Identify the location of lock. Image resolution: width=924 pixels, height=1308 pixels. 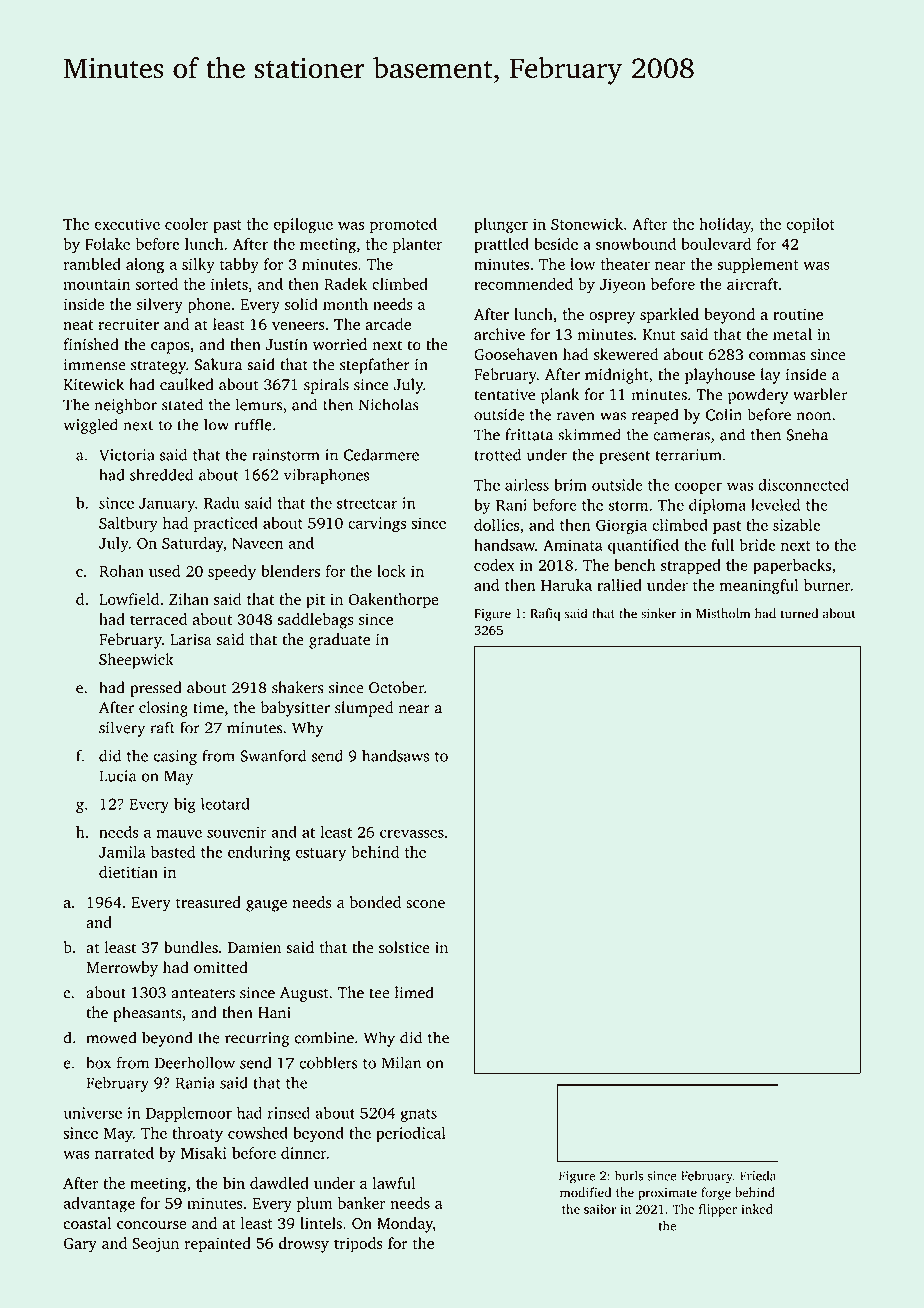
(391, 571).
